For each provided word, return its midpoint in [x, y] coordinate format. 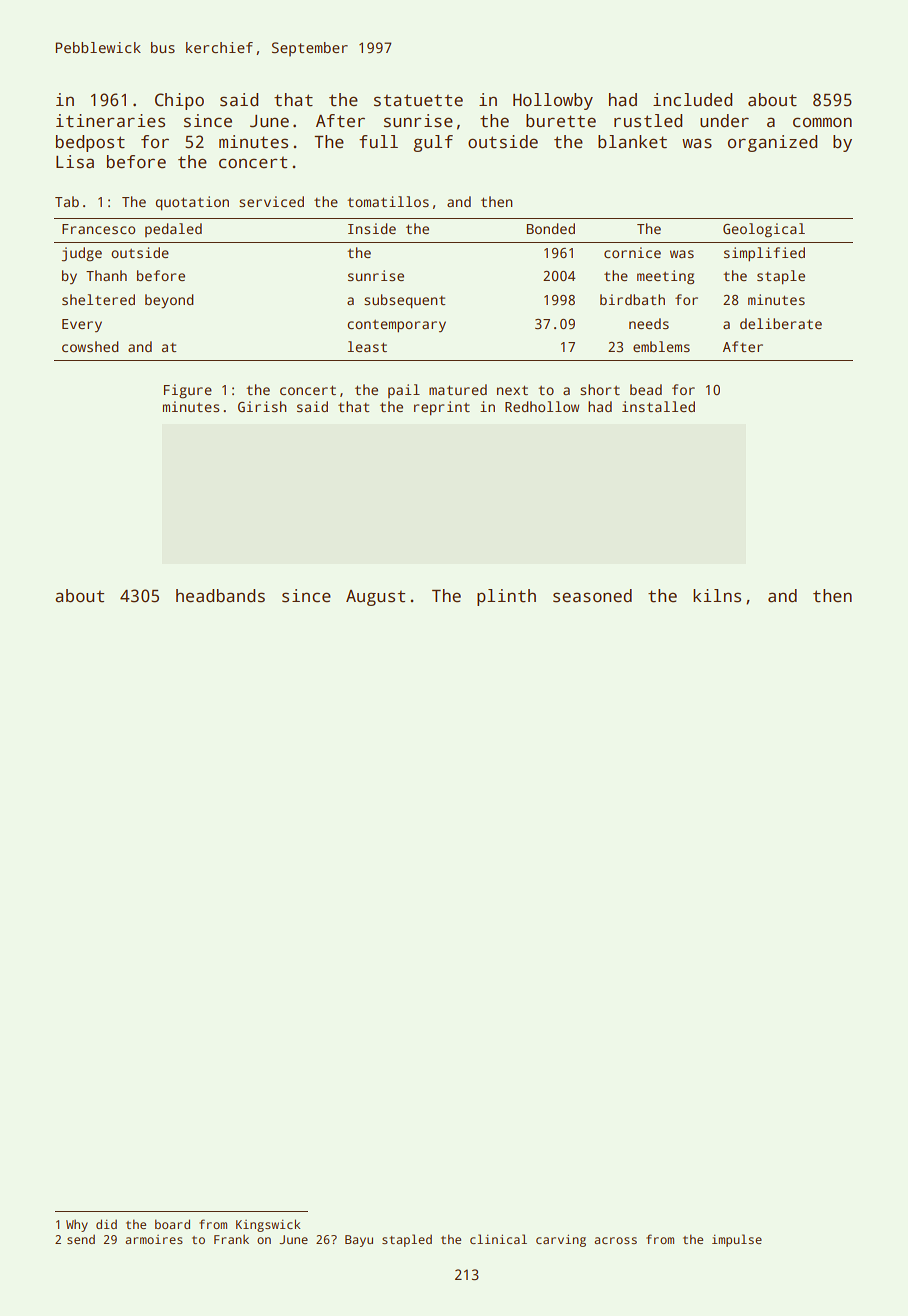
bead [646, 389]
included [692, 100]
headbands [220, 596]
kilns [717, 596]
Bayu [359, 1241]
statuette [418, 100]
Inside [372, 228]
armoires [154, 1239]
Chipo [179, 101]
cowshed [90, 346]
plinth [506, 597]
